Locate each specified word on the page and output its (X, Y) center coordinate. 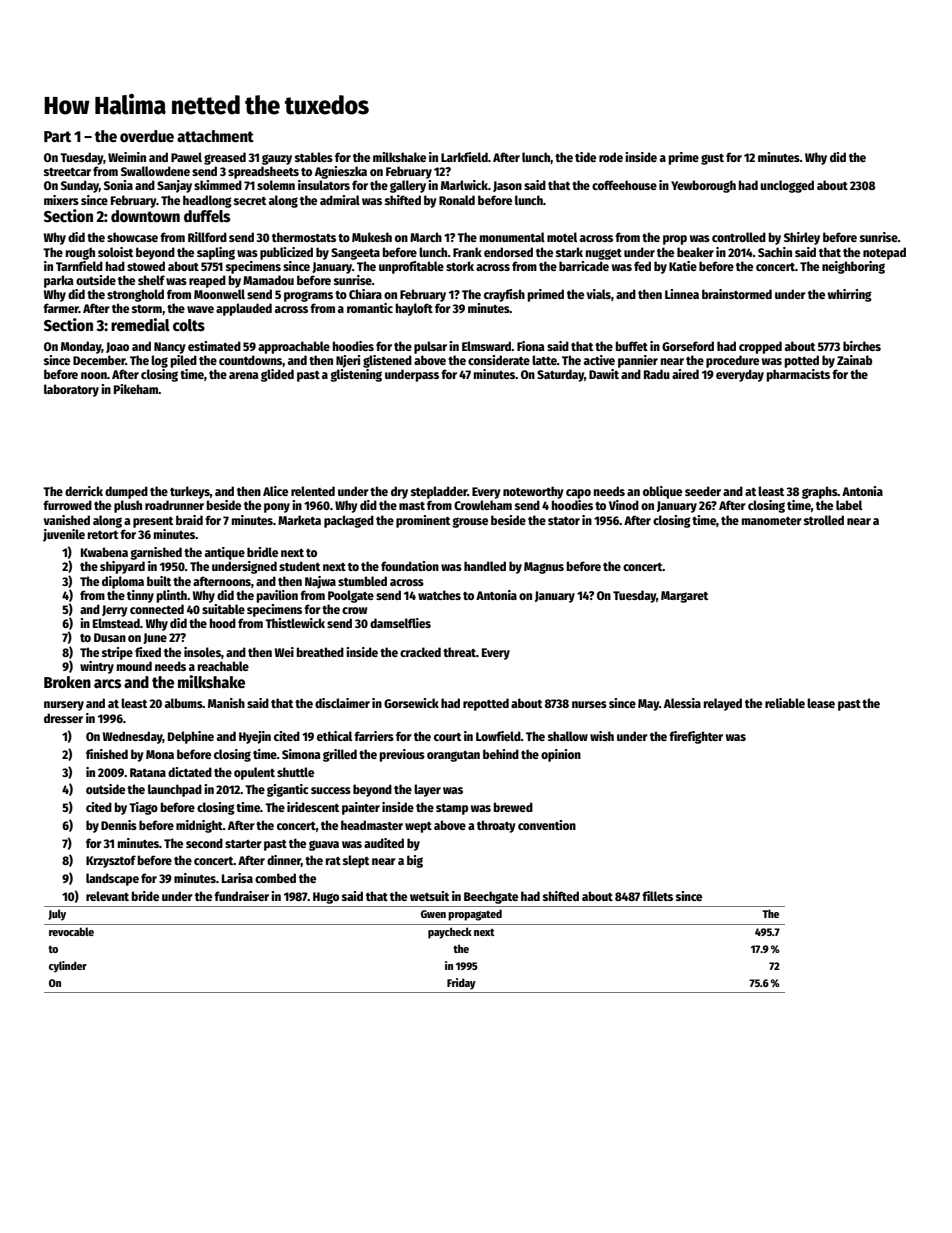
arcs (107, 684)
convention (547, 825)
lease (821, 703)
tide (585, 157)
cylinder (68, 967)
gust (712, 159)
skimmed (218, 185)
